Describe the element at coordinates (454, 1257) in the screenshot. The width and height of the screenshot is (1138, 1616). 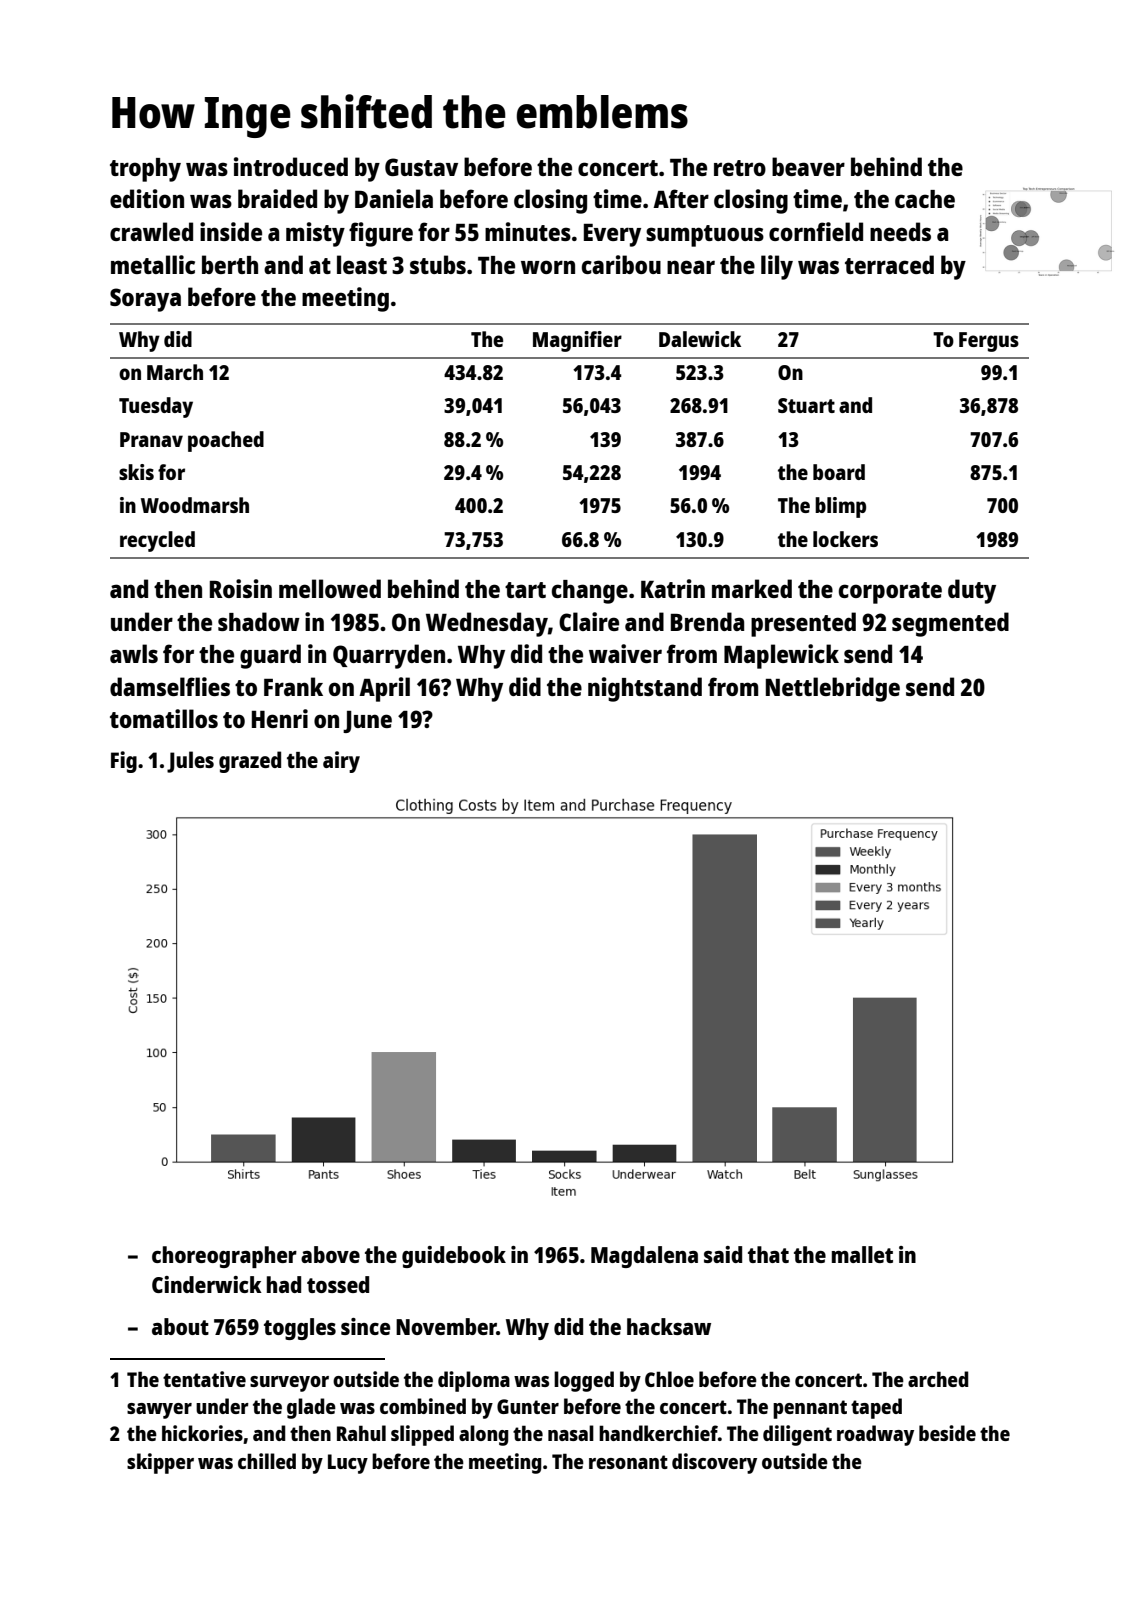
I see `guidebook` at that location.
